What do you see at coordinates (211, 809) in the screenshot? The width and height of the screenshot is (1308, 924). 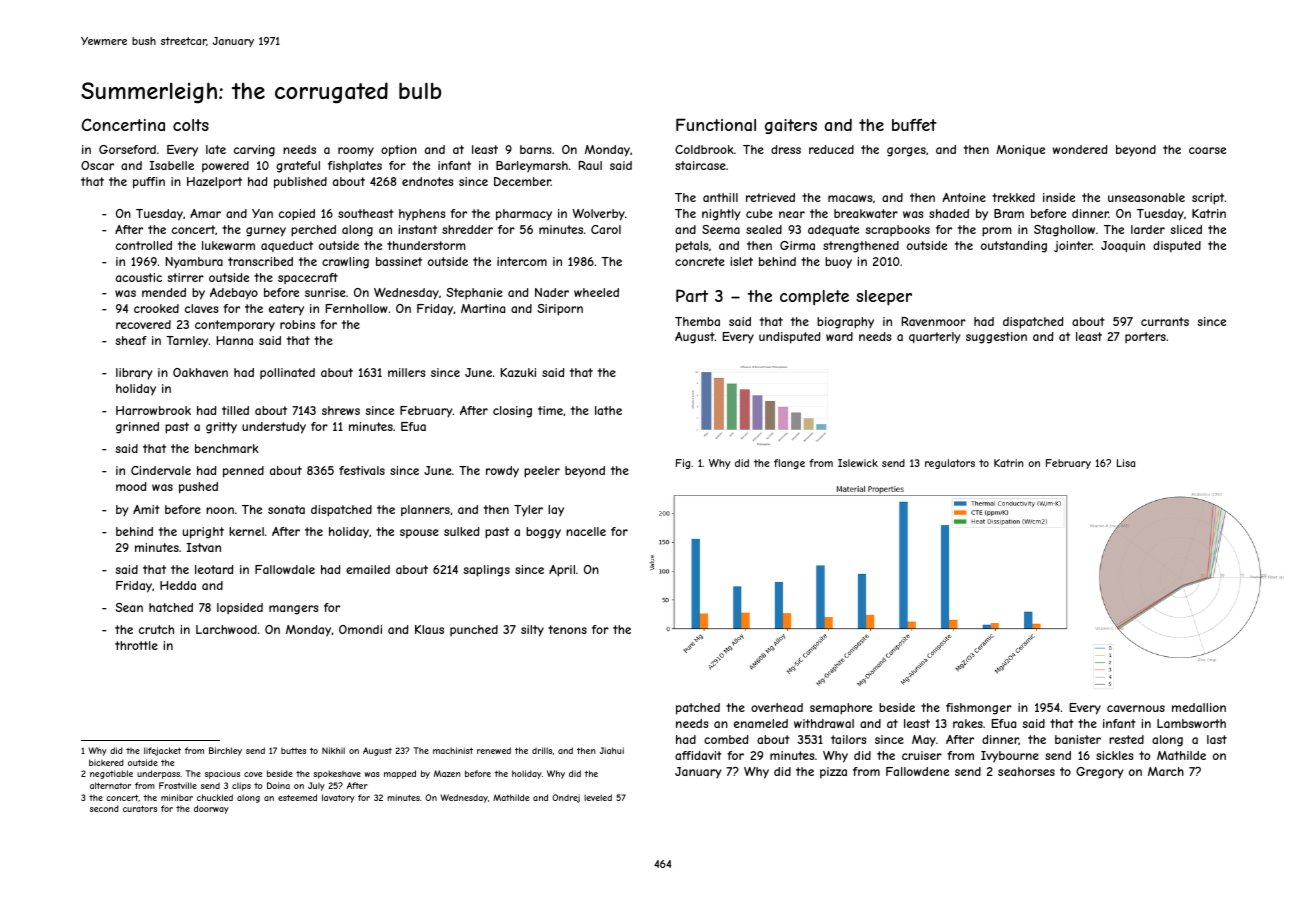 I see `doorway` at bounding box center [211, 809].
